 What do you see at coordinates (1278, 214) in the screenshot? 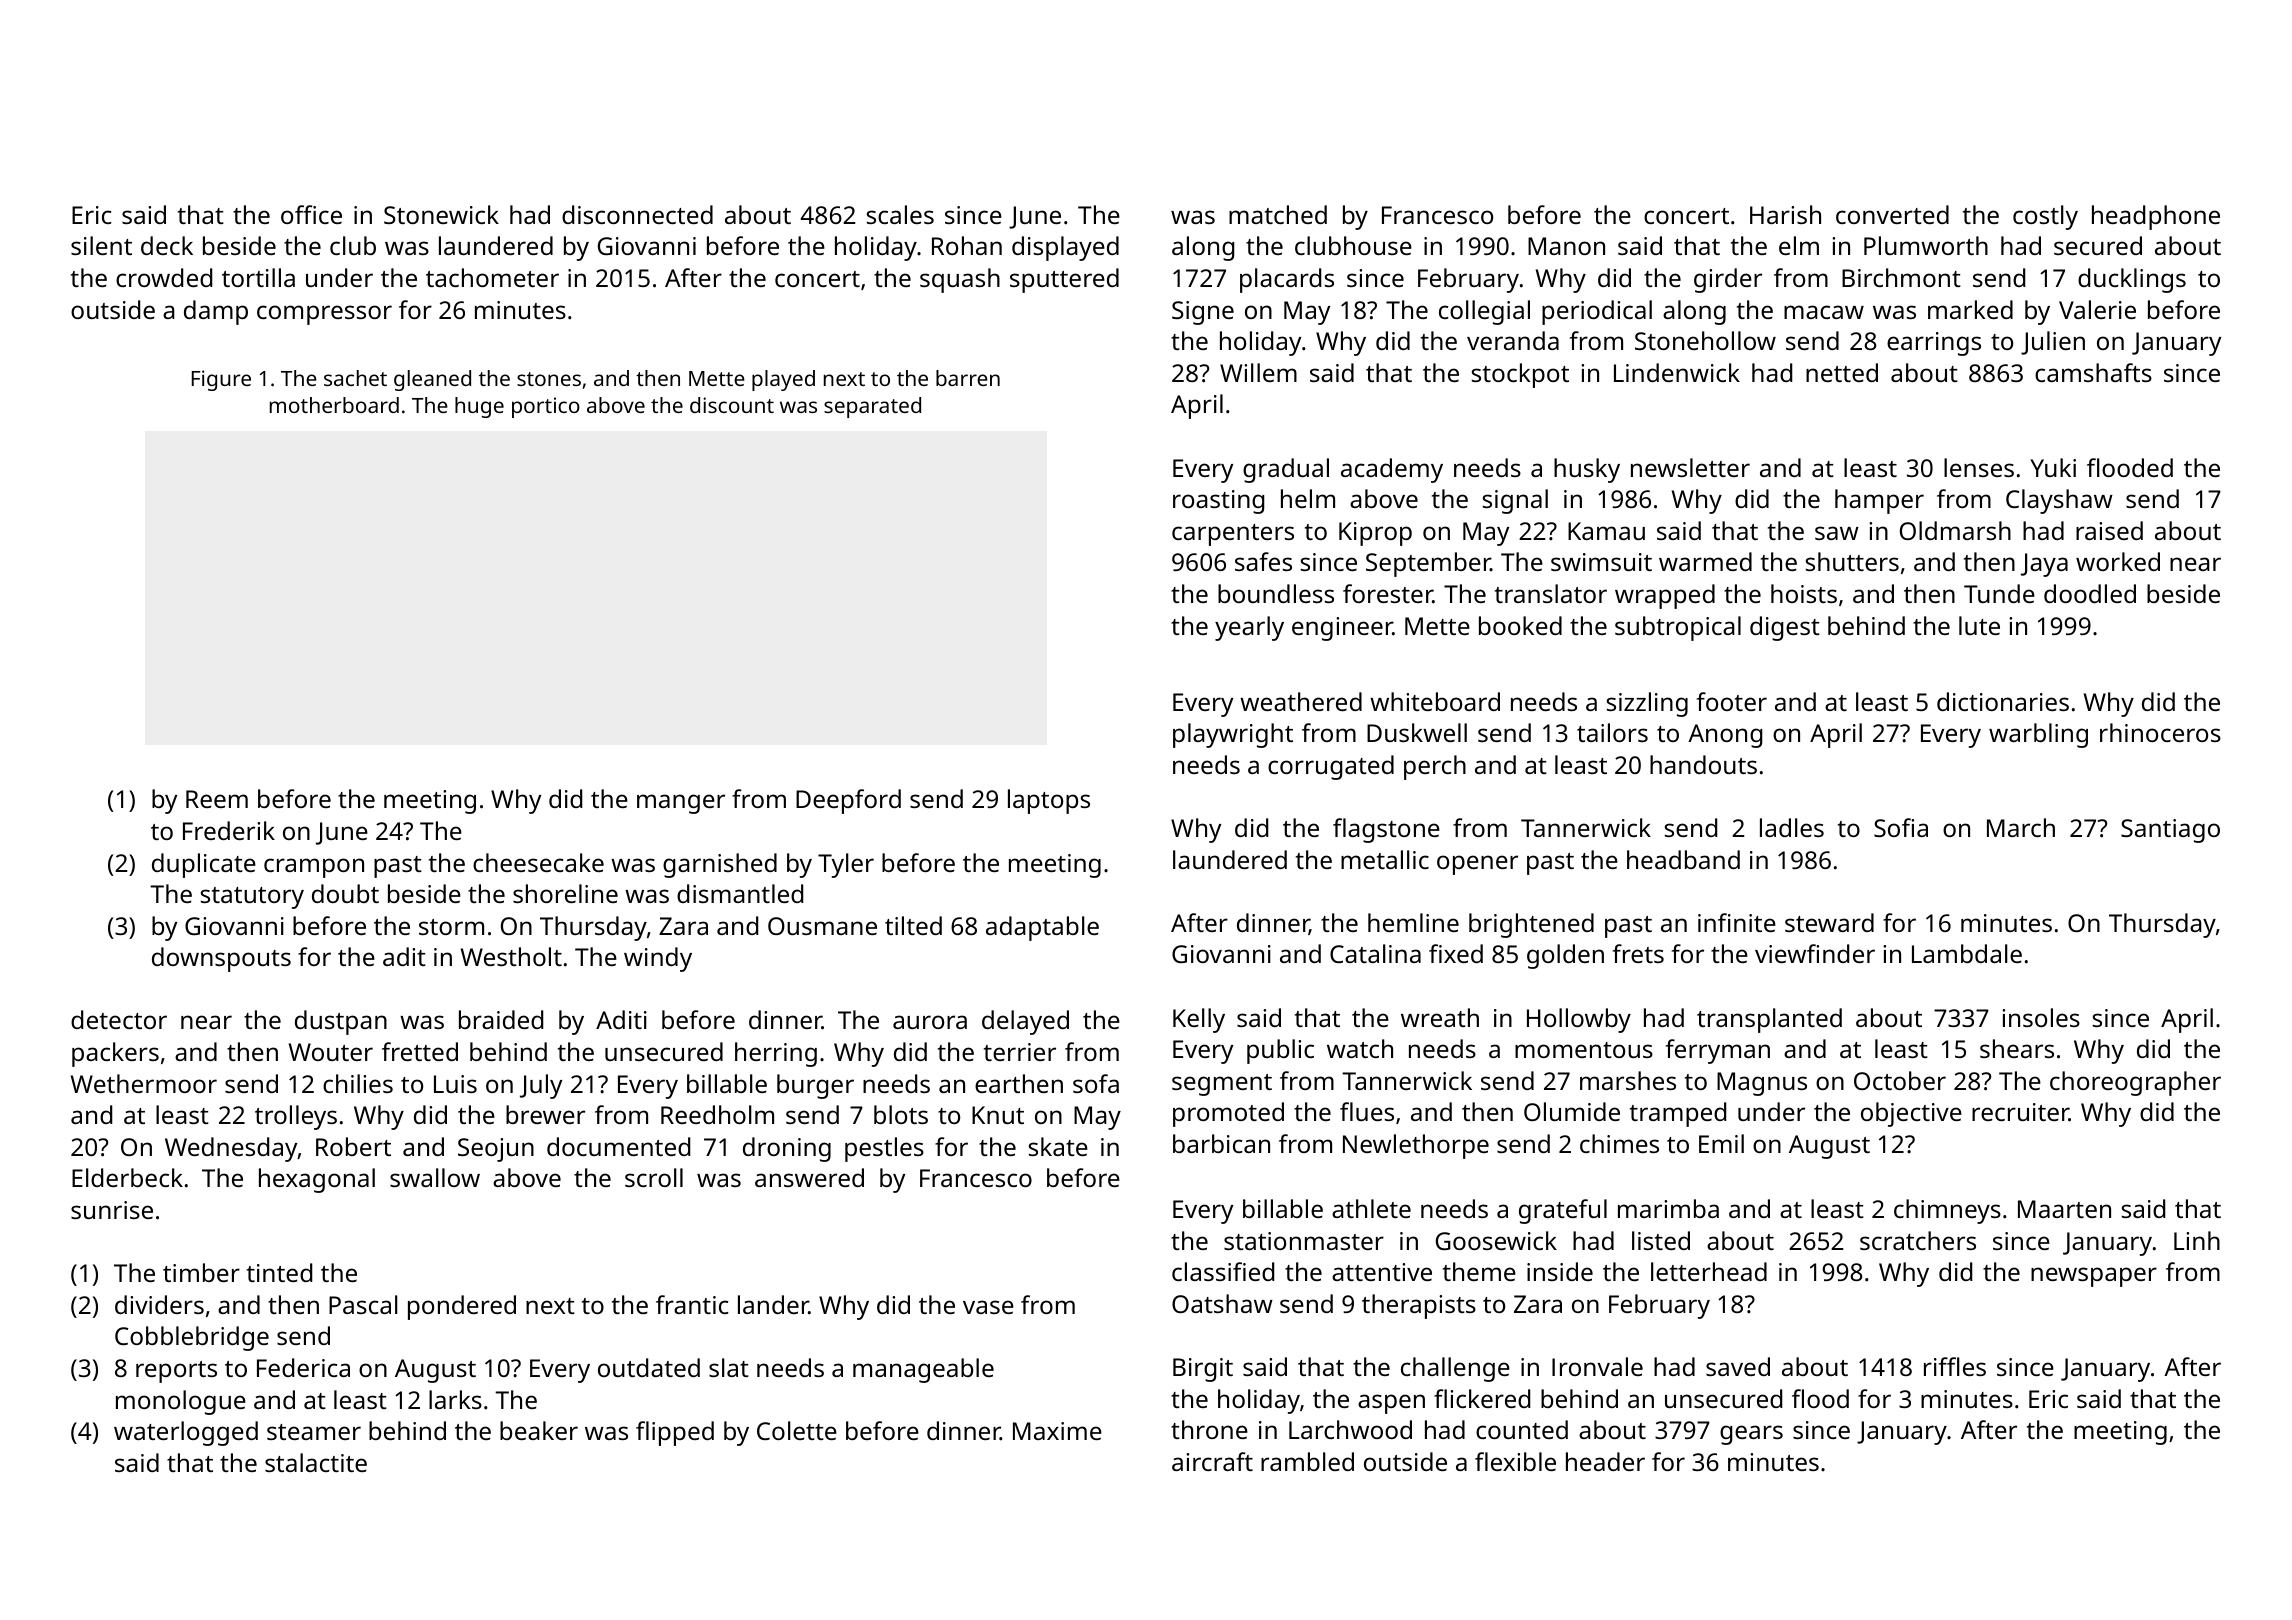
I see `matched` at bounding box center [1278, 214].
